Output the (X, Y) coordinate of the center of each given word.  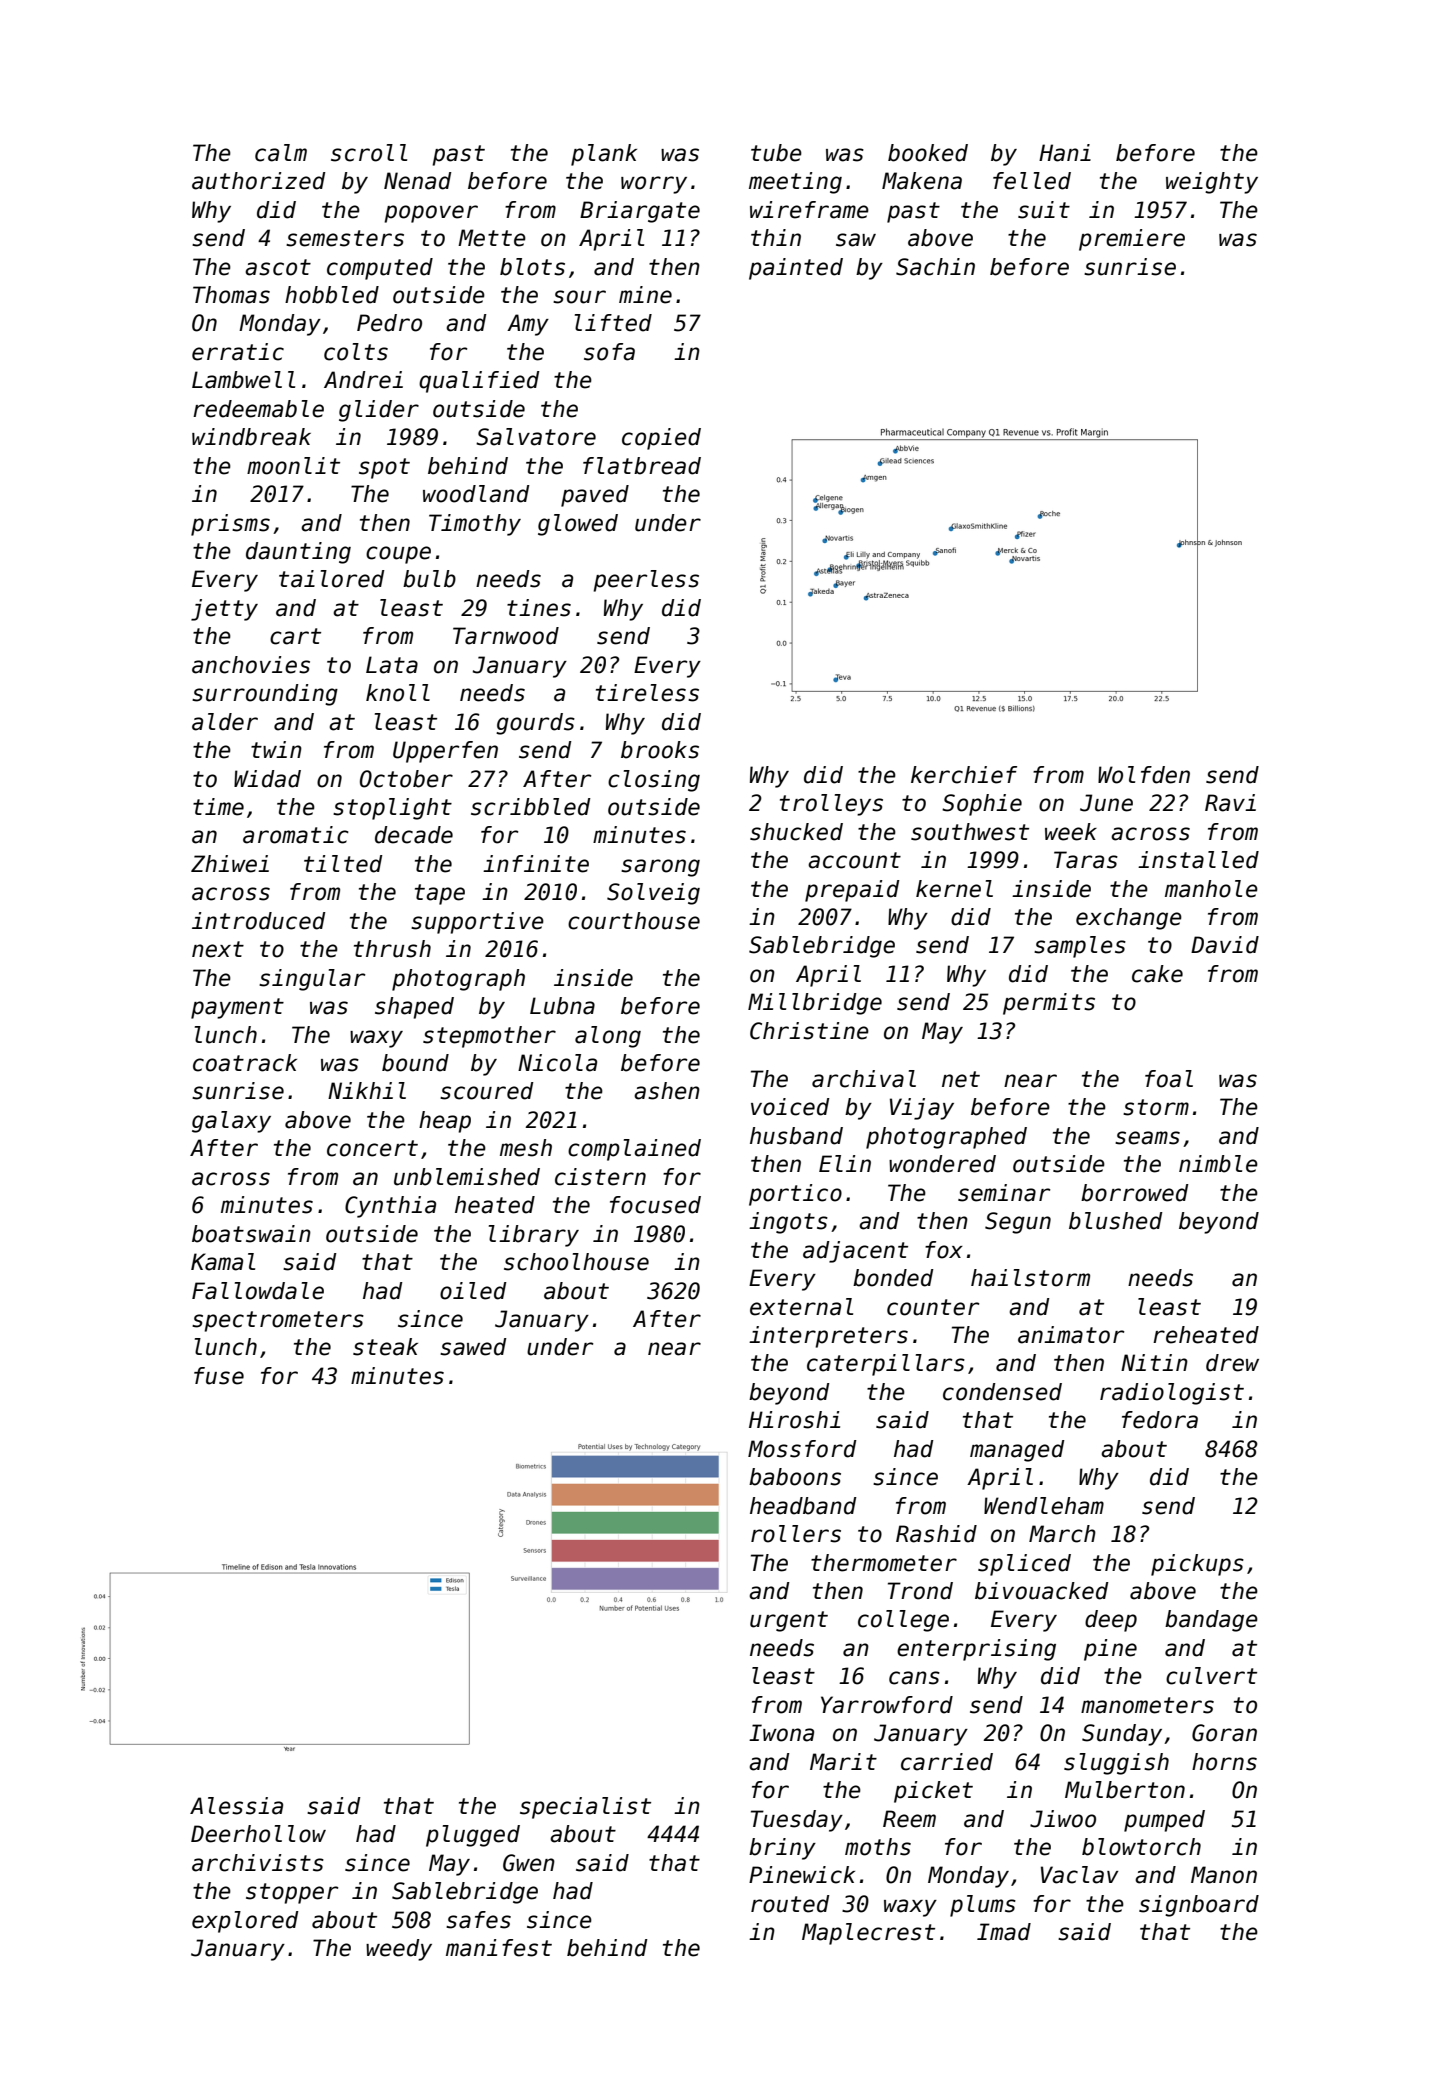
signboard (1199, 1906)
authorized (259, 181)
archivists (258, 1863)
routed (790, 1904)
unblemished (467, 1177)
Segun (1018, 1223)
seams (1147, 1138)
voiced (790, 1107)
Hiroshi (794, 1420)
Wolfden (1144, 775)
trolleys (831, 805)
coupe (398, 555)
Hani (1065, 153)
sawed (473, 1347)
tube (776, 153)
